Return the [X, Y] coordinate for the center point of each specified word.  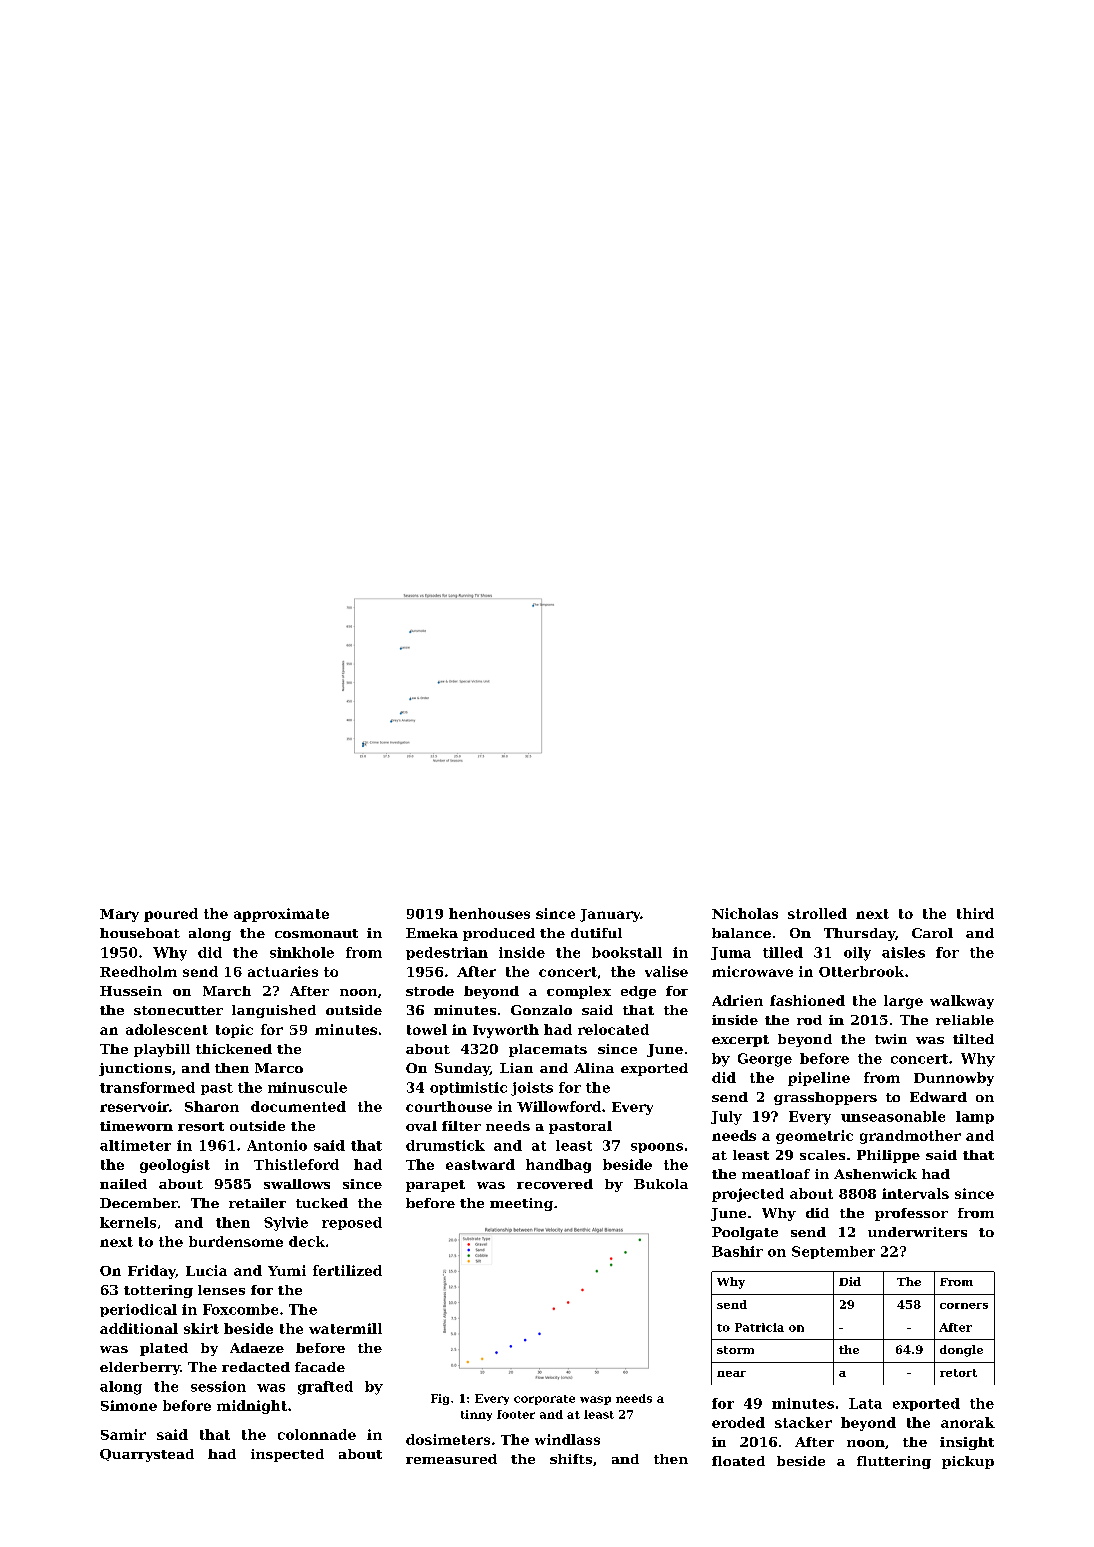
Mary [119, 915]
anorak [968, 1422]
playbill [162, 1050]
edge [638, 992]
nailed [123, 1184]
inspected [287, 1455]
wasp [595, 1400]
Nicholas [745, 913]
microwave [752, 971]
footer [516, 1414]
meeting [521, 1204]
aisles [903, 952]
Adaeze [257, 1348]
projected [748, 1195]
